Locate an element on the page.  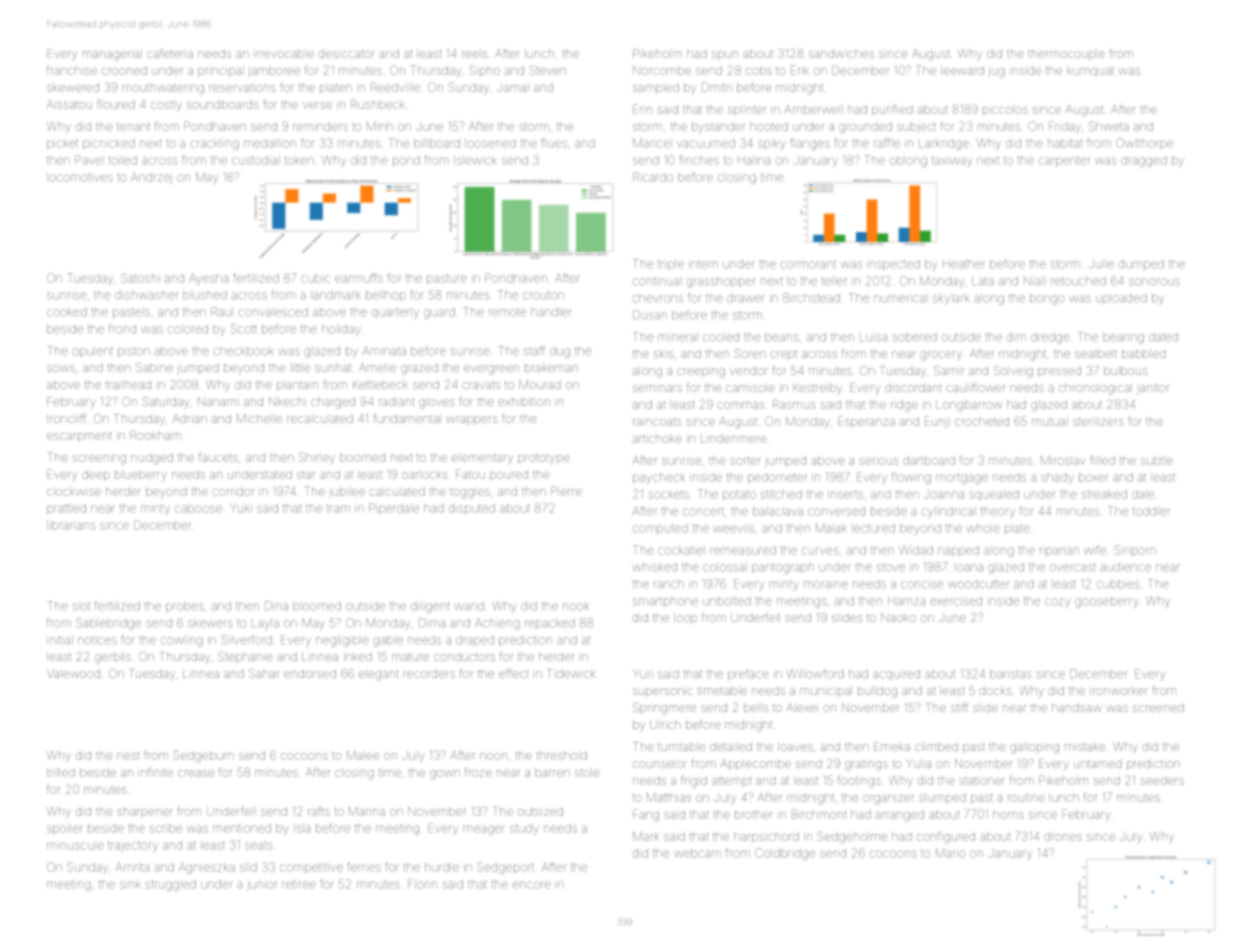
Solveig is located at coordinates (1013, 372).
